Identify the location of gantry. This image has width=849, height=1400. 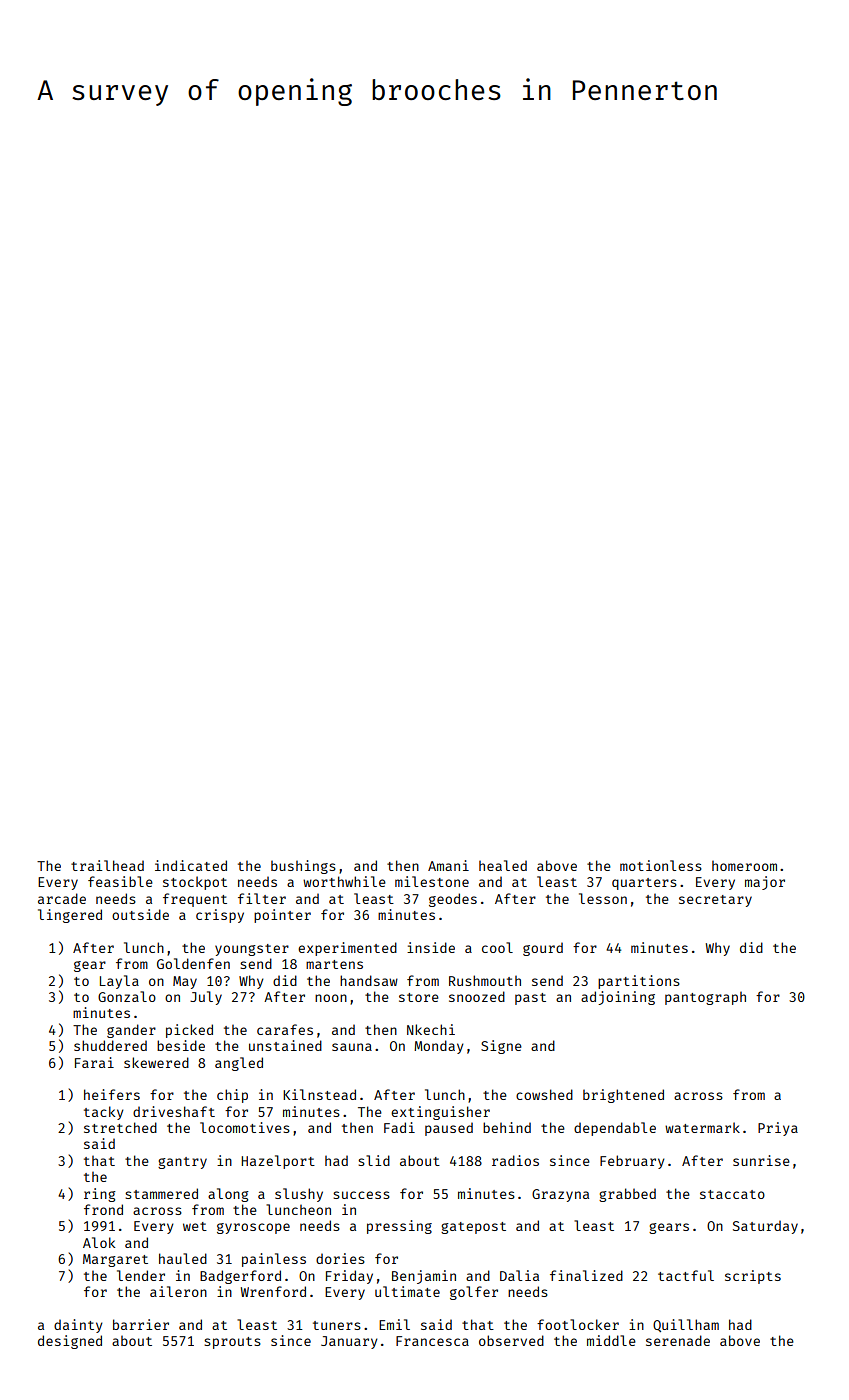
(182, 1163).
